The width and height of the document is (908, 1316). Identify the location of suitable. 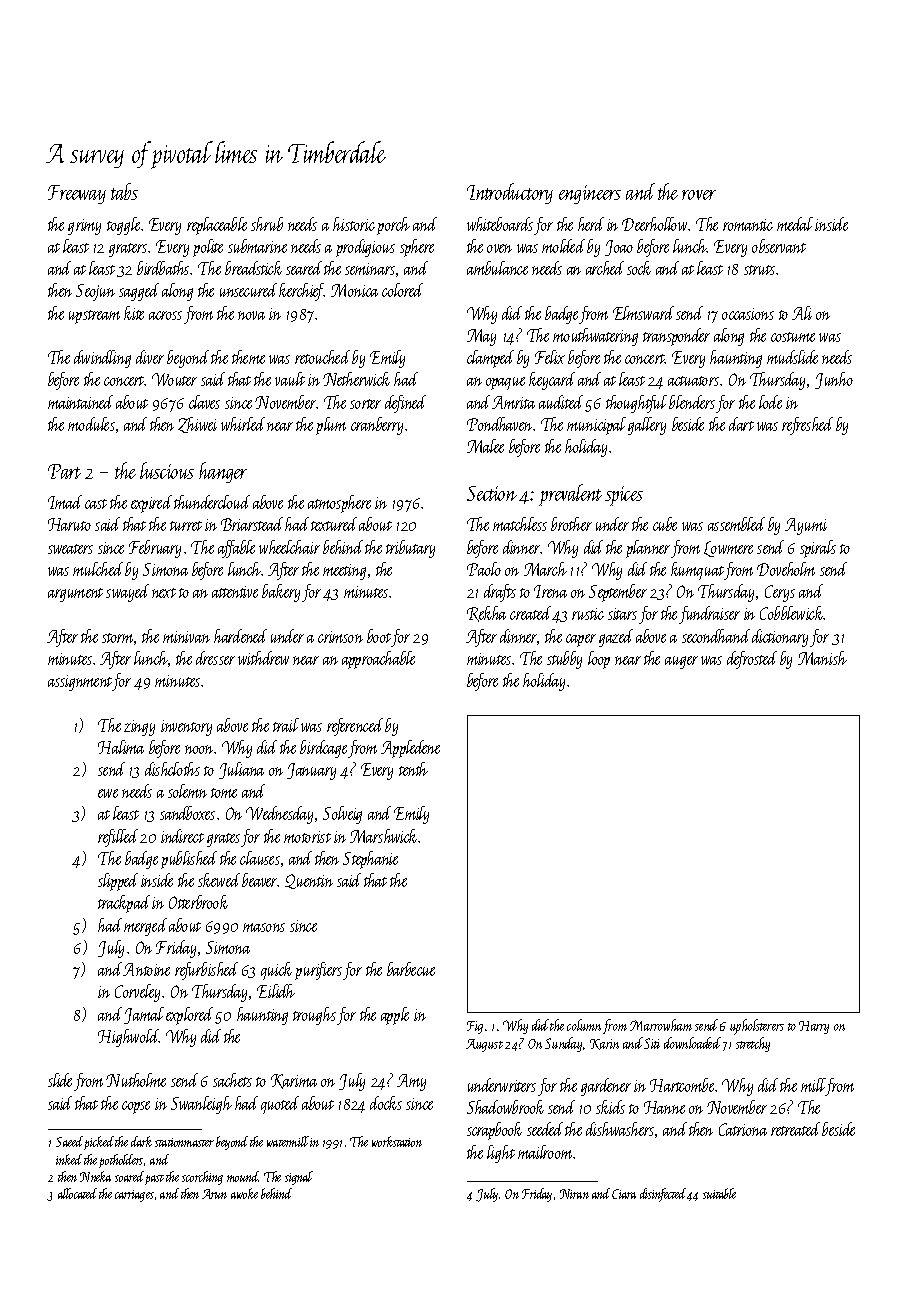
(719, 1193).
